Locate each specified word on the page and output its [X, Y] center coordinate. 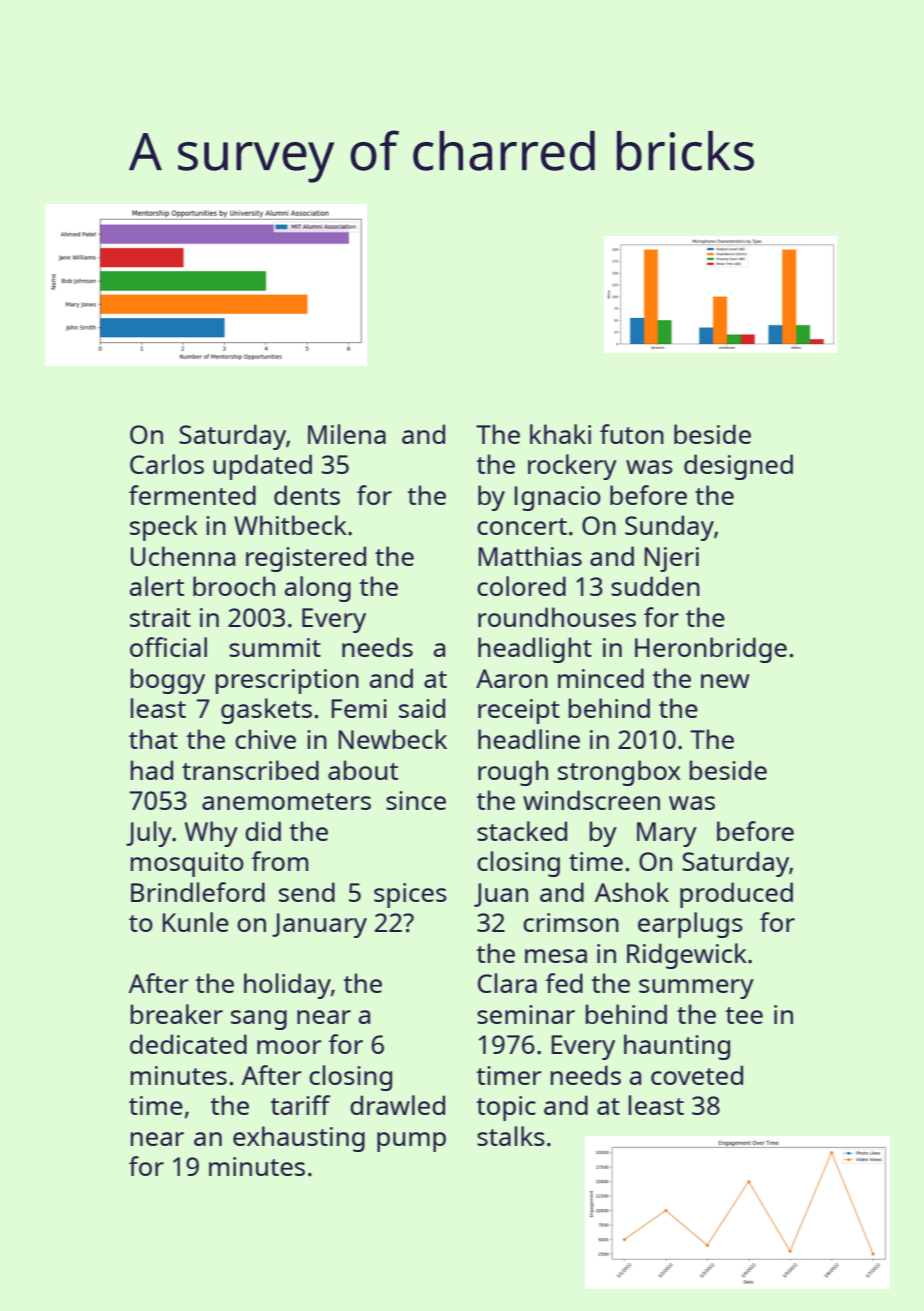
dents [307, 495]
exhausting [299, 1139]
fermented [192, 495]
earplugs [690, 925]
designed [738, 467]
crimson [571, 922]
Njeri [671, 559]
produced [736, 895]
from [279, 861]
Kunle [195, 922]
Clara [507, 983]
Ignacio [558, 498]
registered [306, 559]
